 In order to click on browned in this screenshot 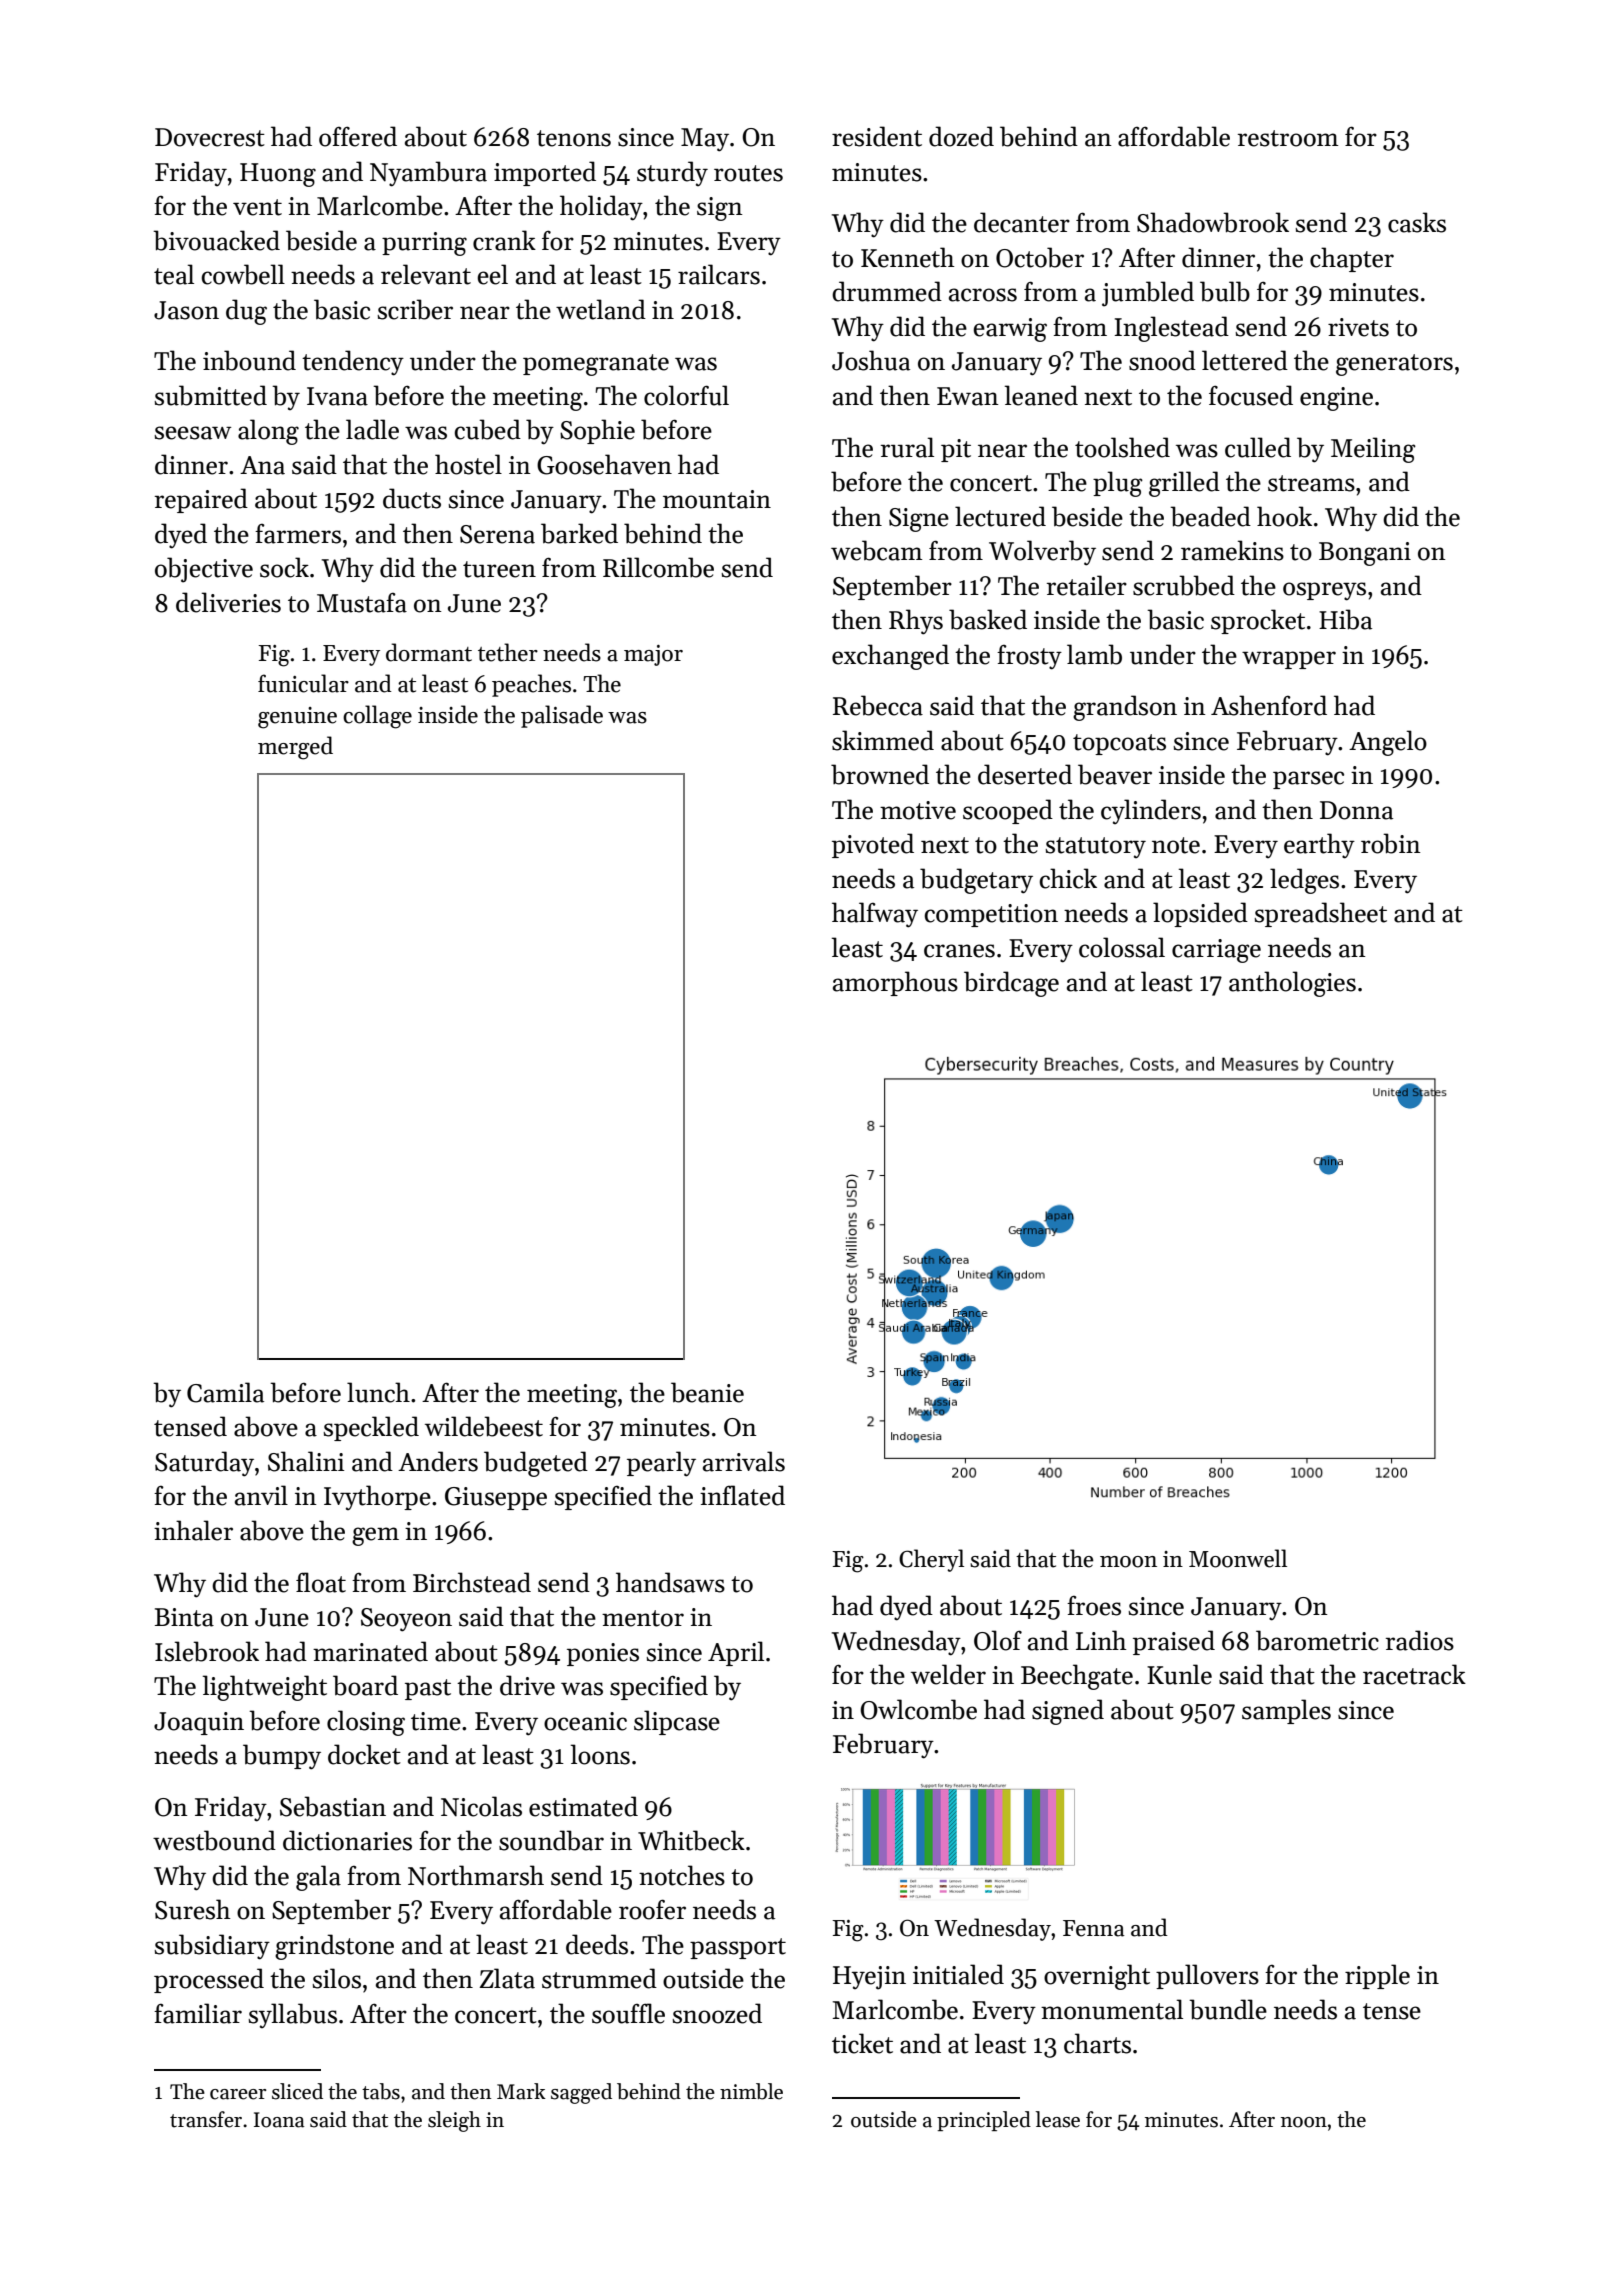, I will do `click(880, 774)`.
